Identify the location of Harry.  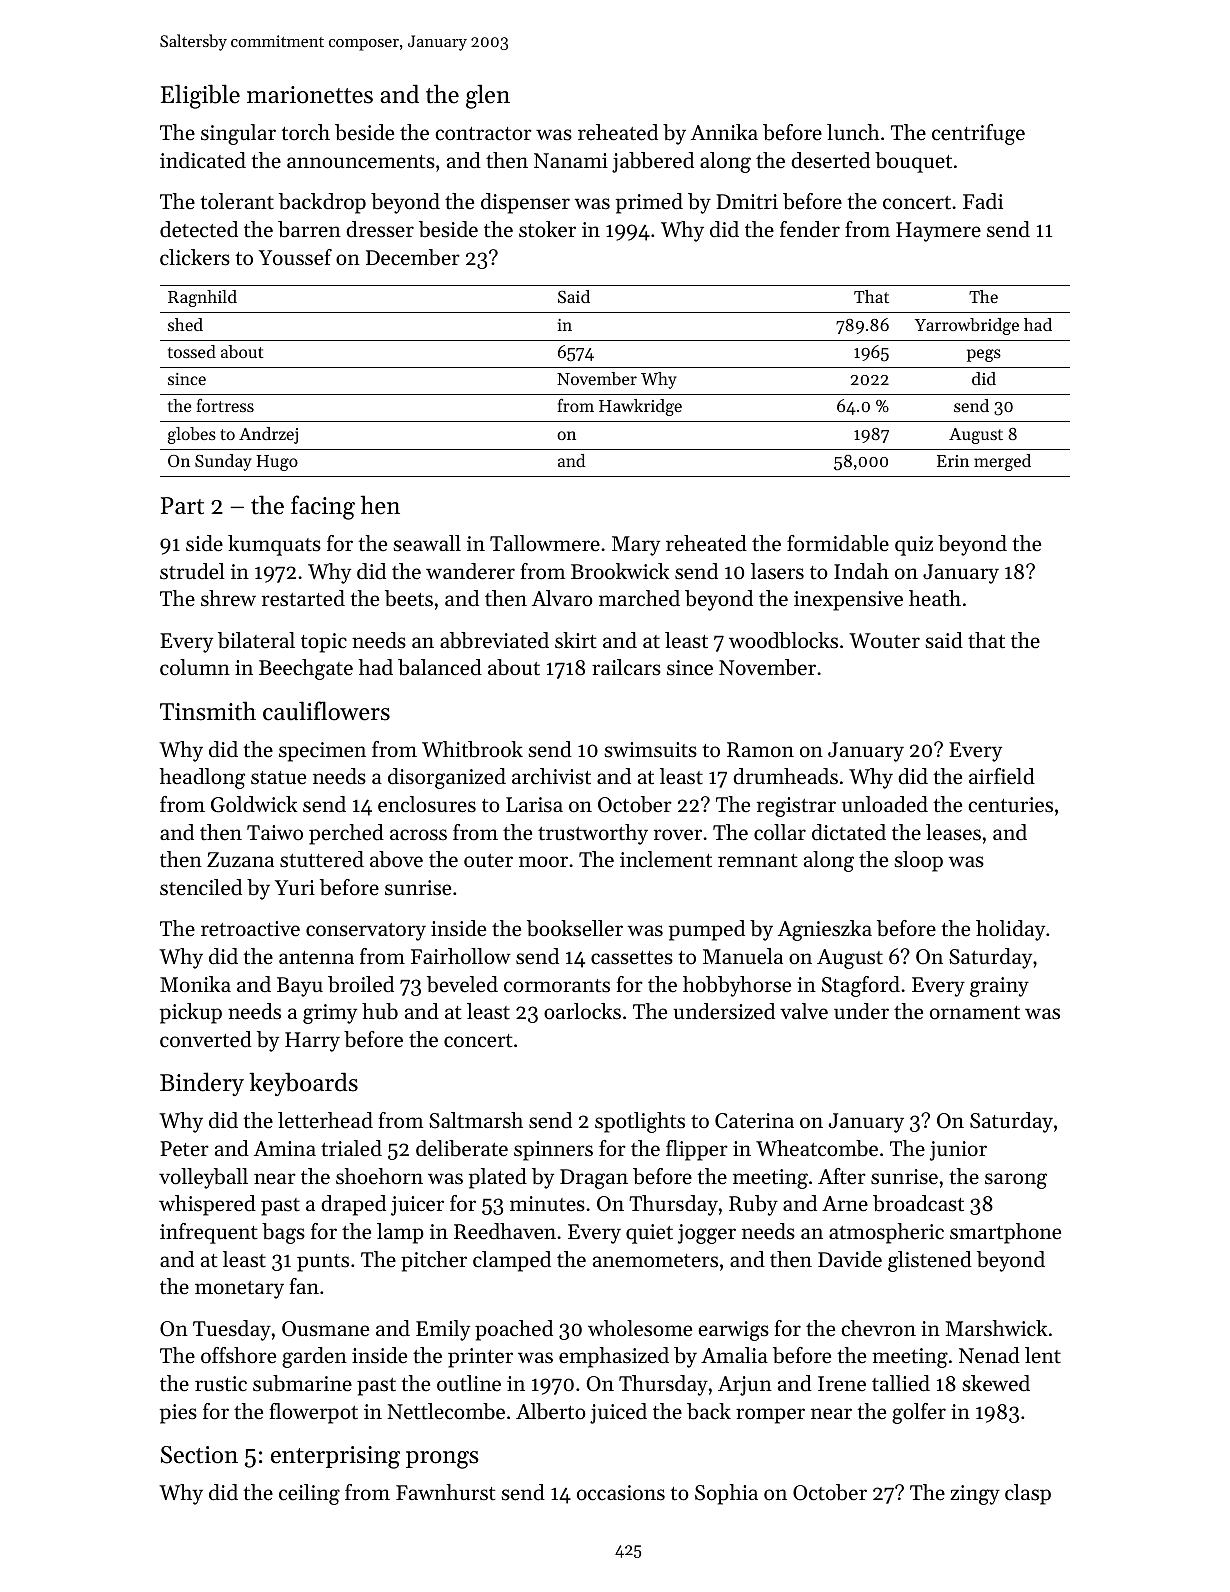
(312, 1042).
